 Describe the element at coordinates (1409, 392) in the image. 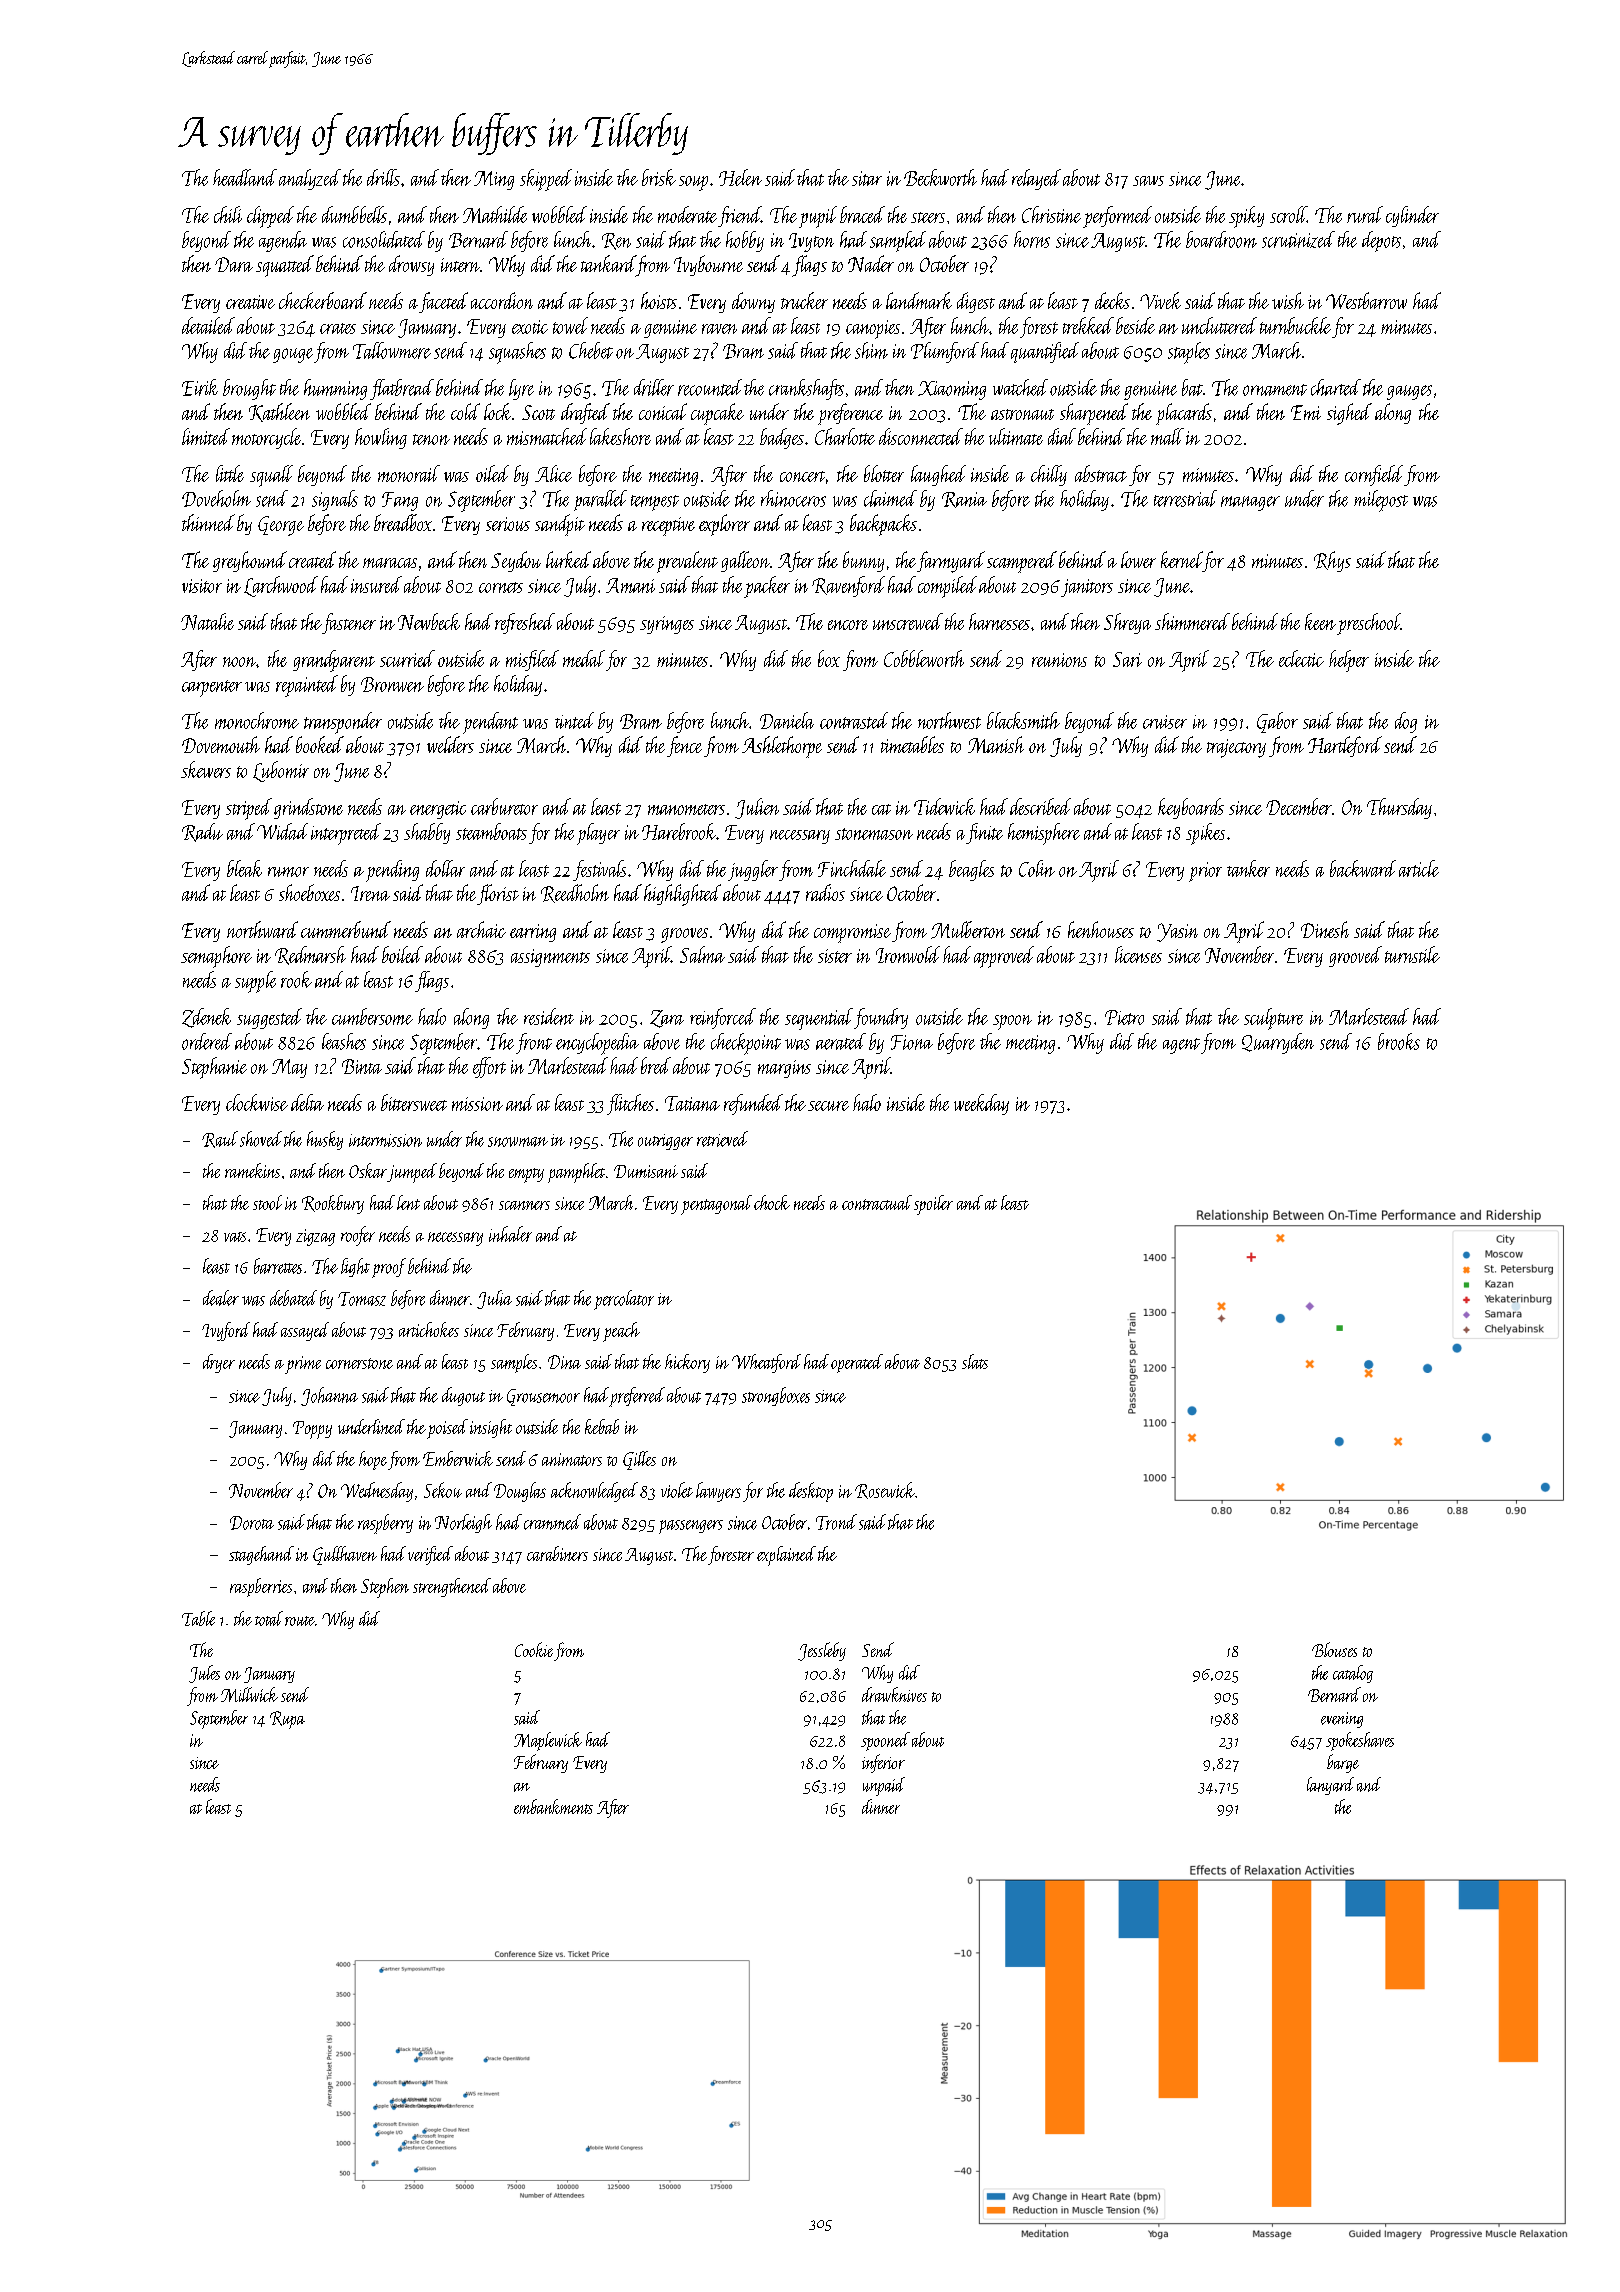

I see `gauges` at that location.
